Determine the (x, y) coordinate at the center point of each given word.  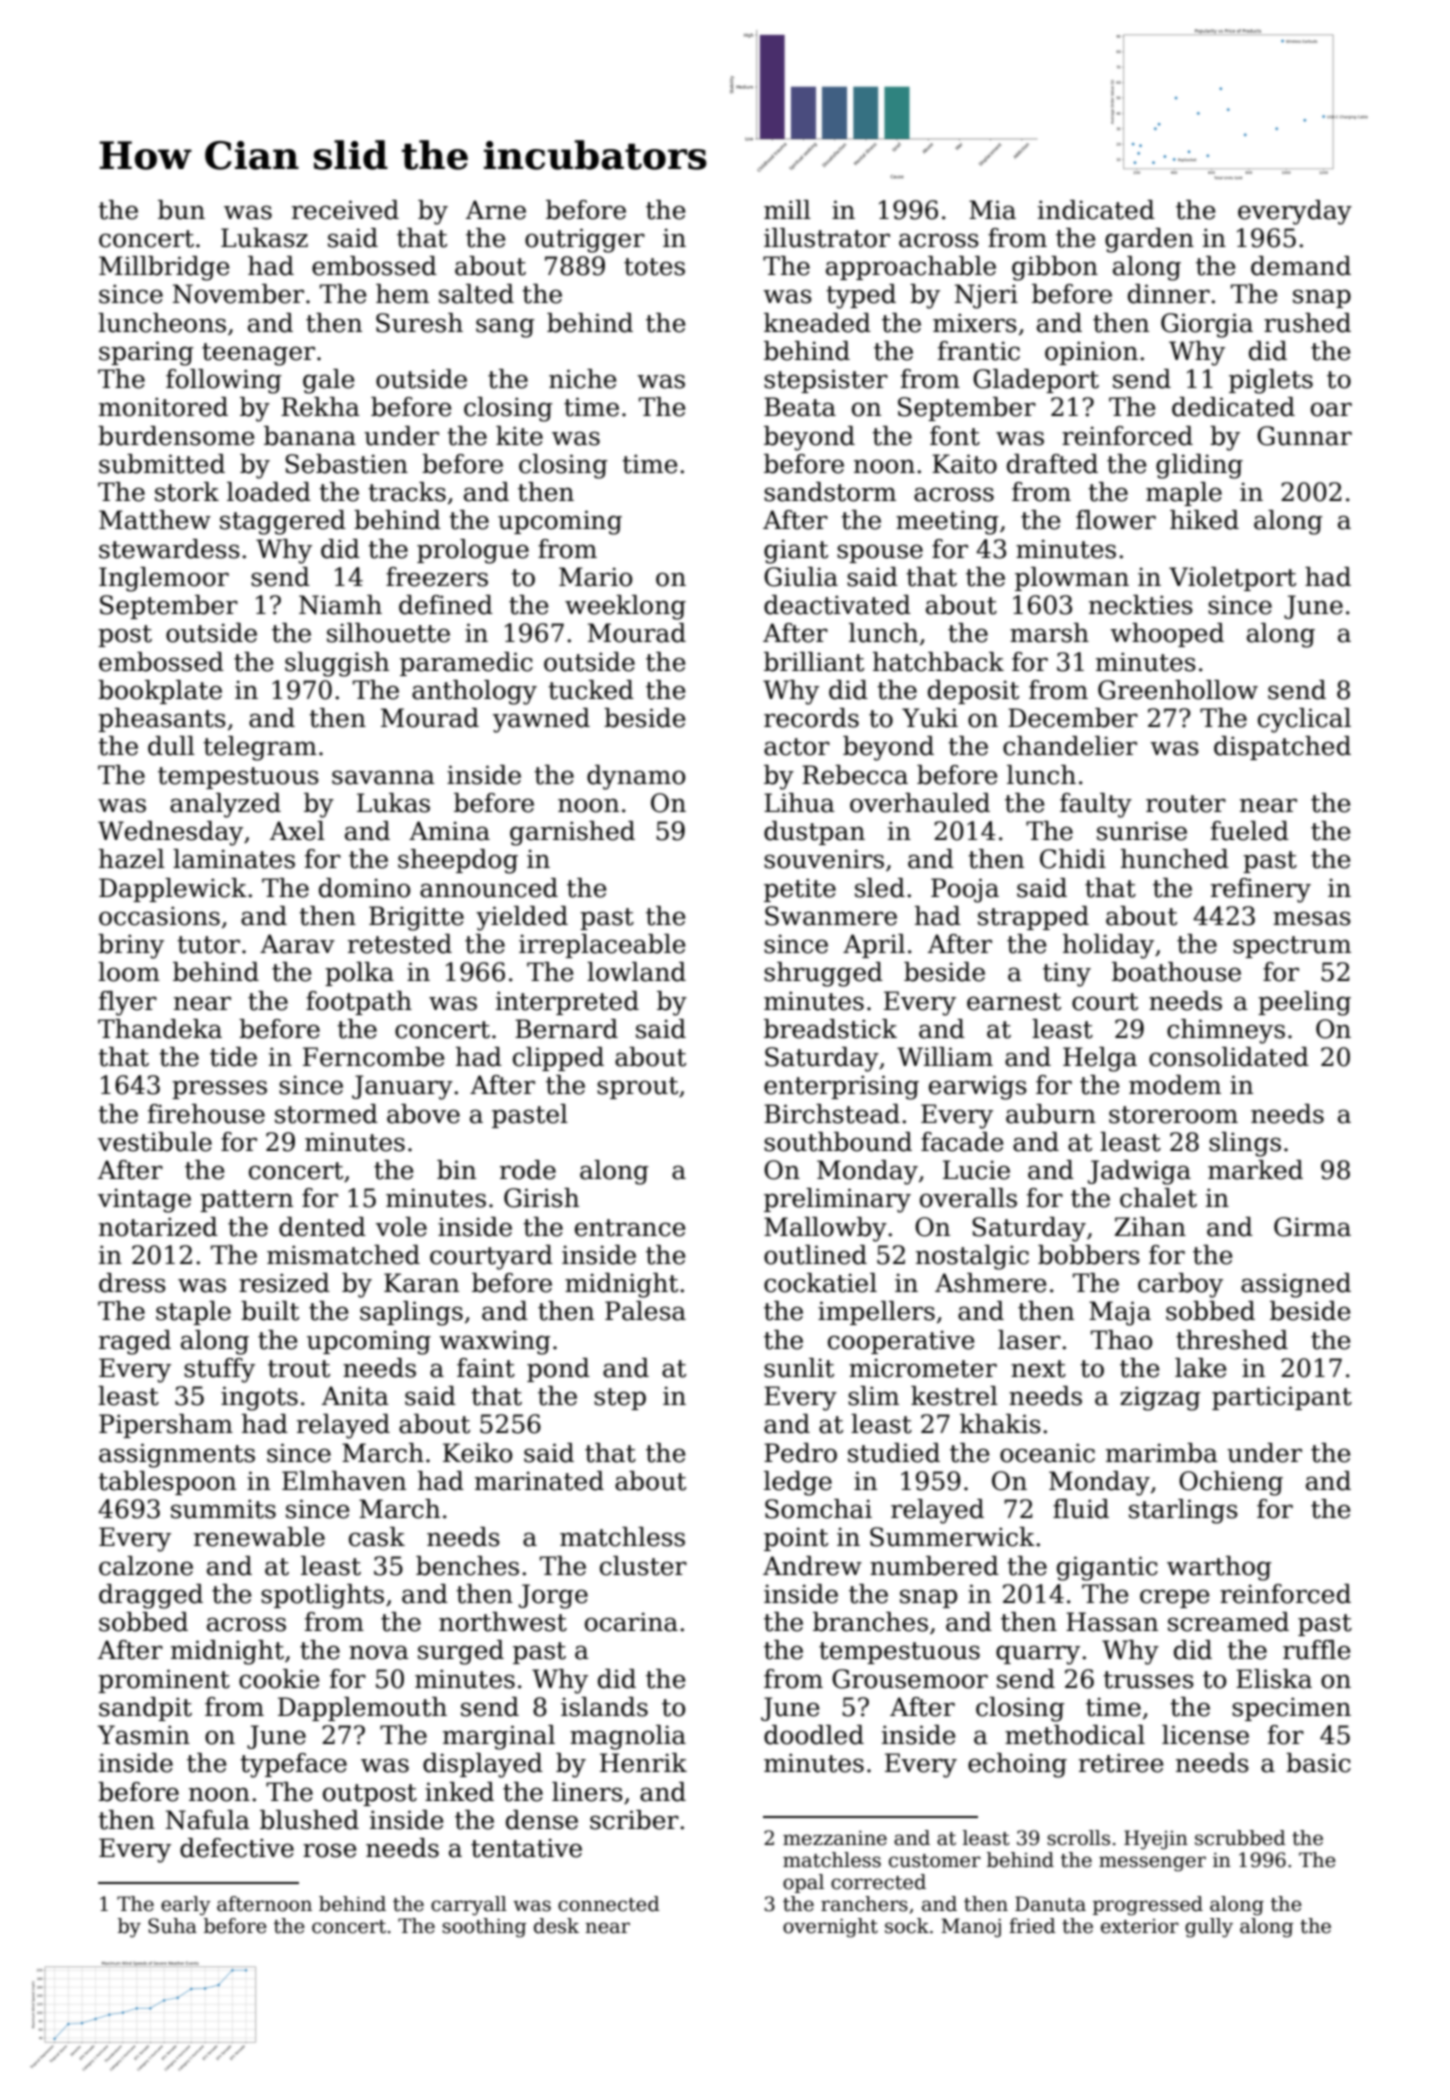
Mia (992, 210)
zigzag (1160, 1398)
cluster (643, 1566)
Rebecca (855, 775)
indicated (1096, 210)
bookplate (160, 692)
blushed (309, 1820)
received (345, 210)
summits (223, 1509)
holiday (1108, 946)
